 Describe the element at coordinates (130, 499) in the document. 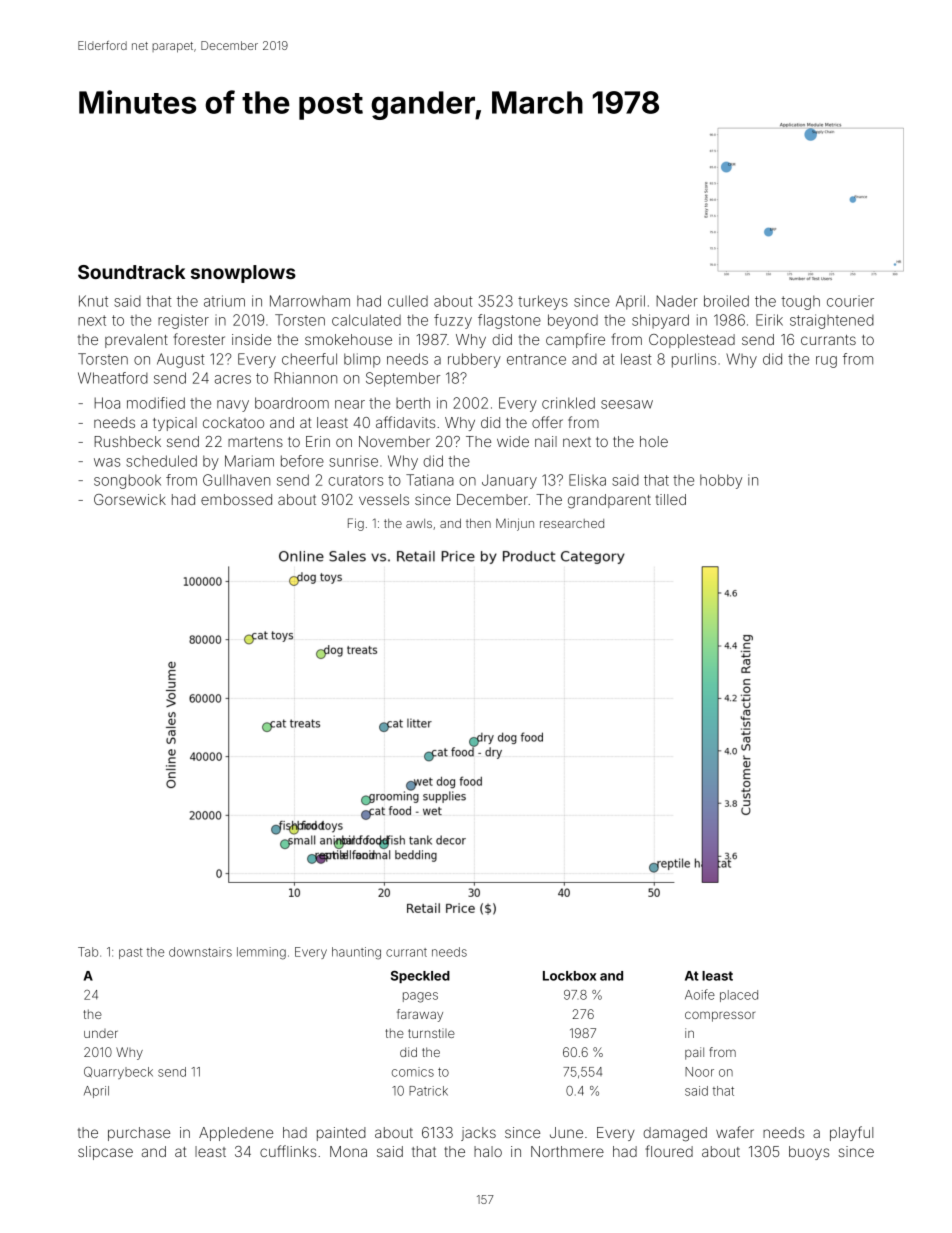

I see `Gorsewick` at that location.
